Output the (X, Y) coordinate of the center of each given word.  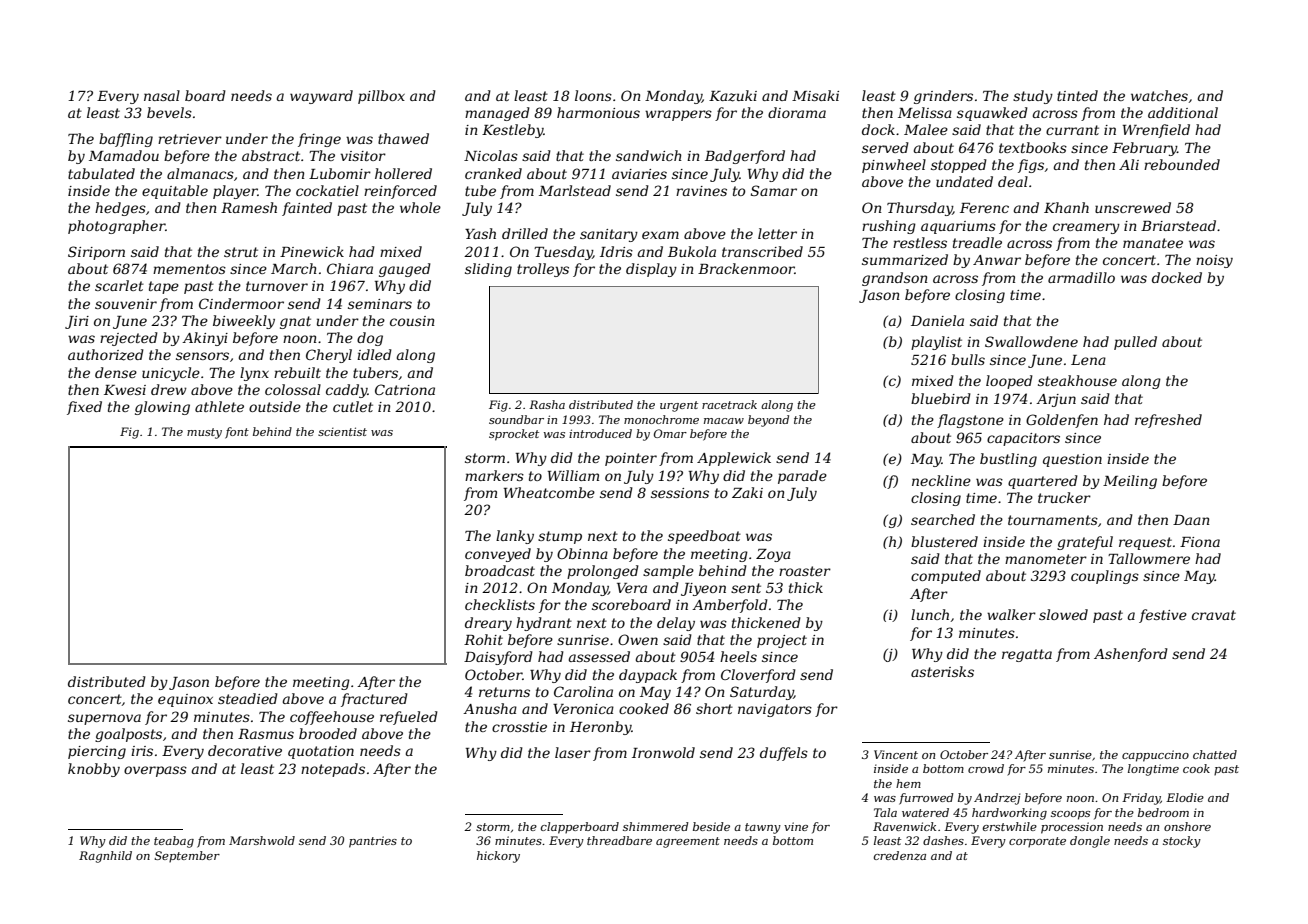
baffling (126, 140)
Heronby (600, 728)
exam (660, 235)
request (1145, 543)
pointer (631, 459)
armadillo (1081, 277)
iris (142, 751)
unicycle (171, 374)
